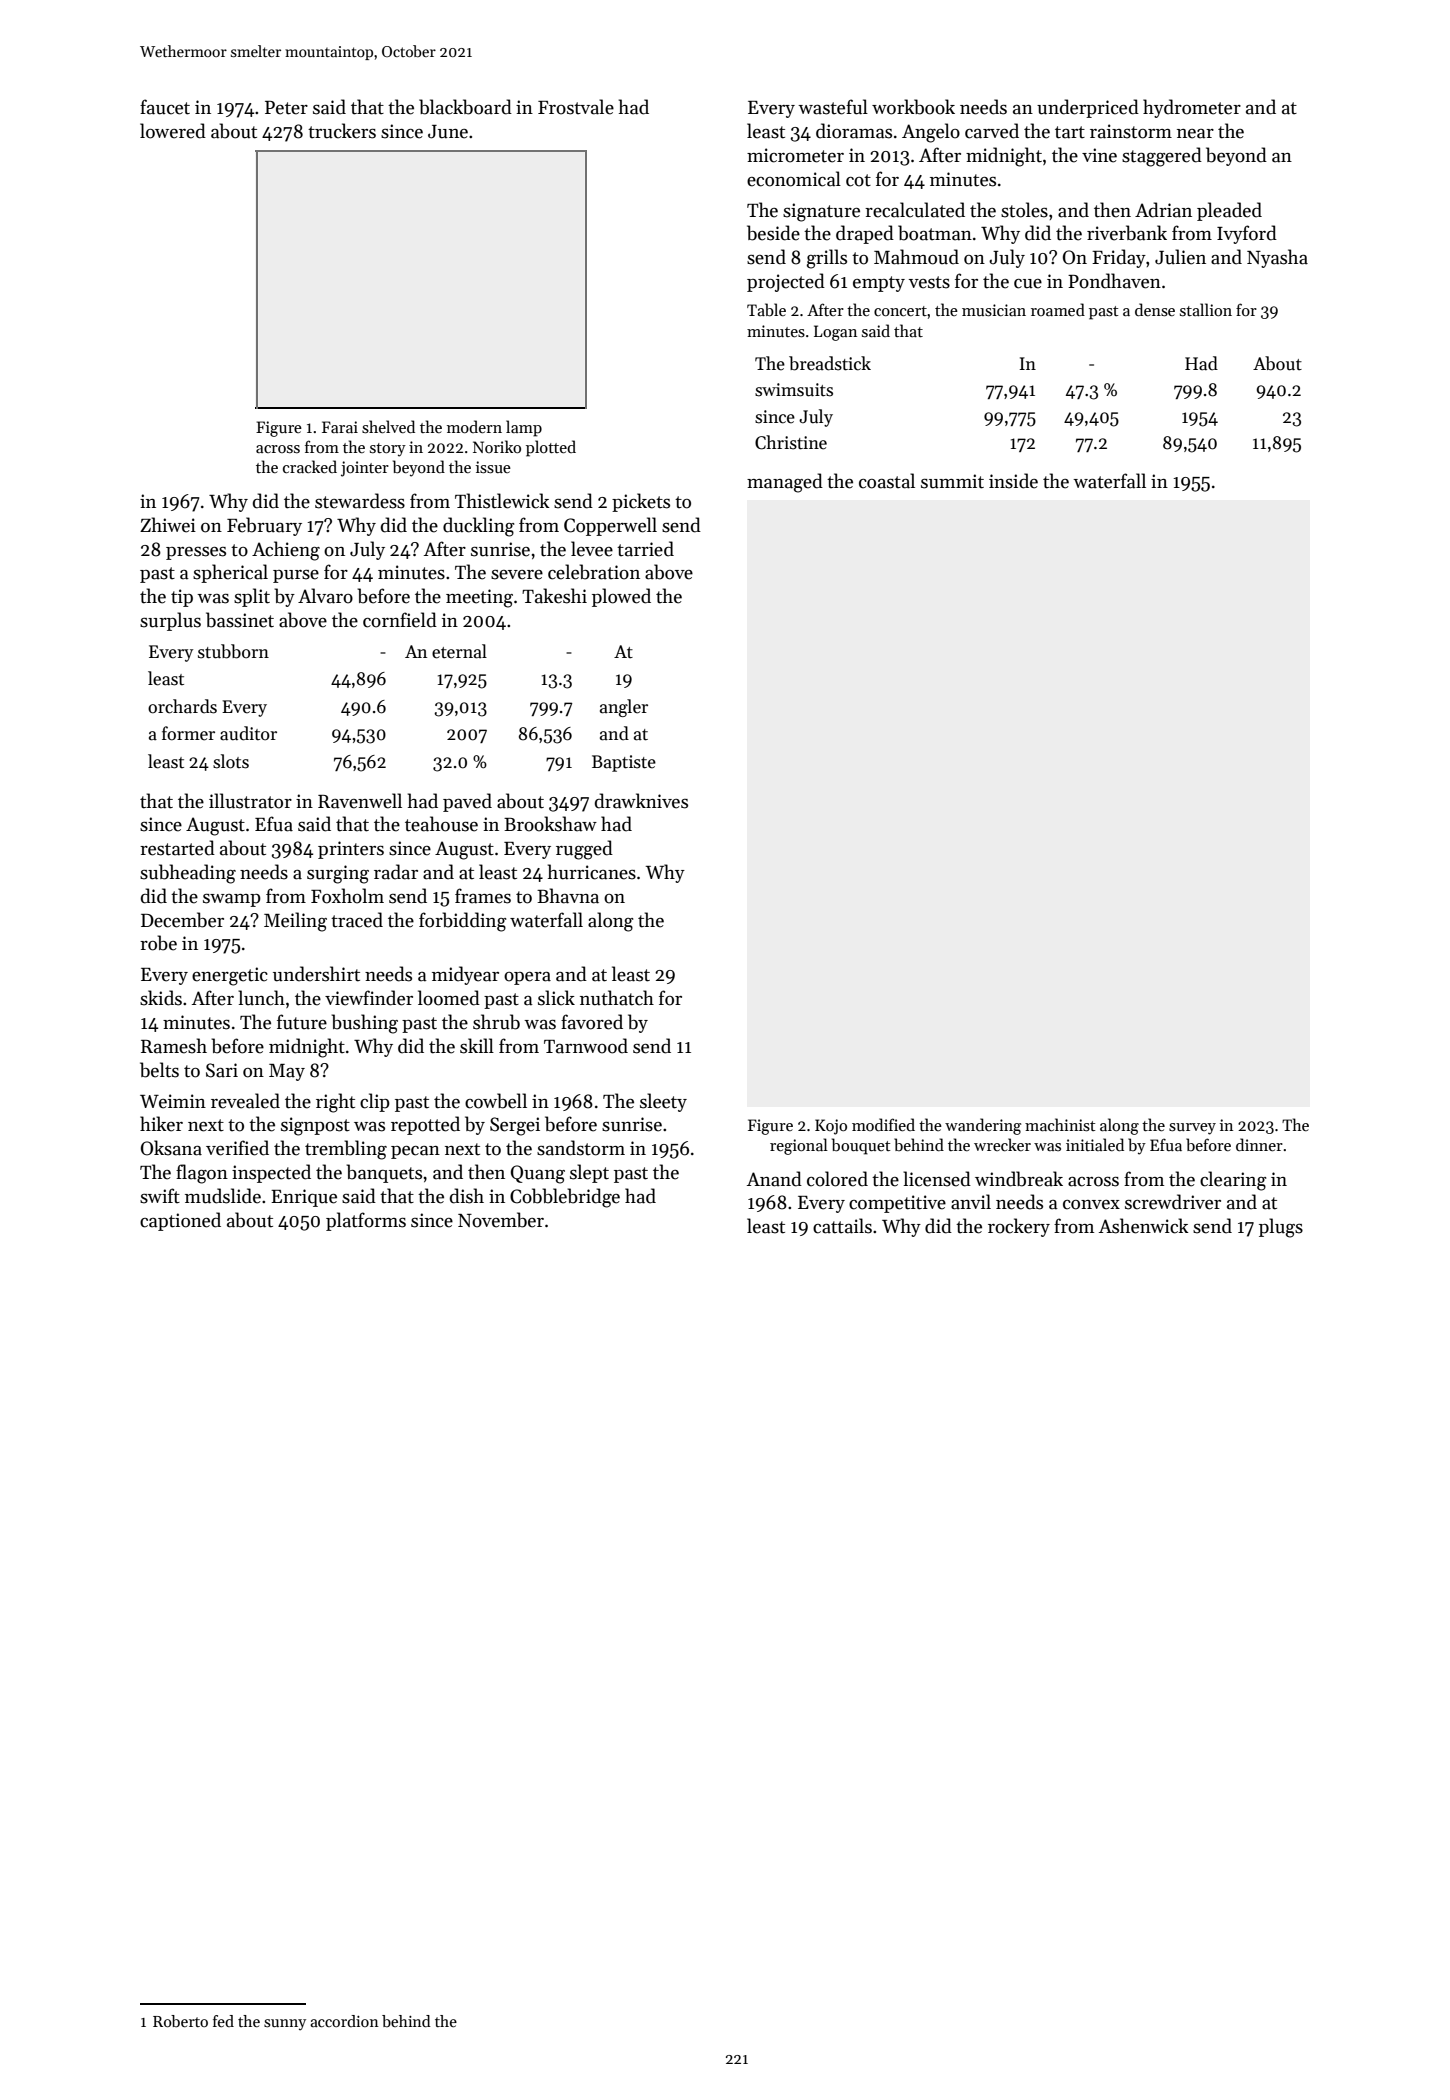  What do you see at coordinates (161, 1124) in the screenshot?
I see `hiker` at bounding box center [161, 1124].
